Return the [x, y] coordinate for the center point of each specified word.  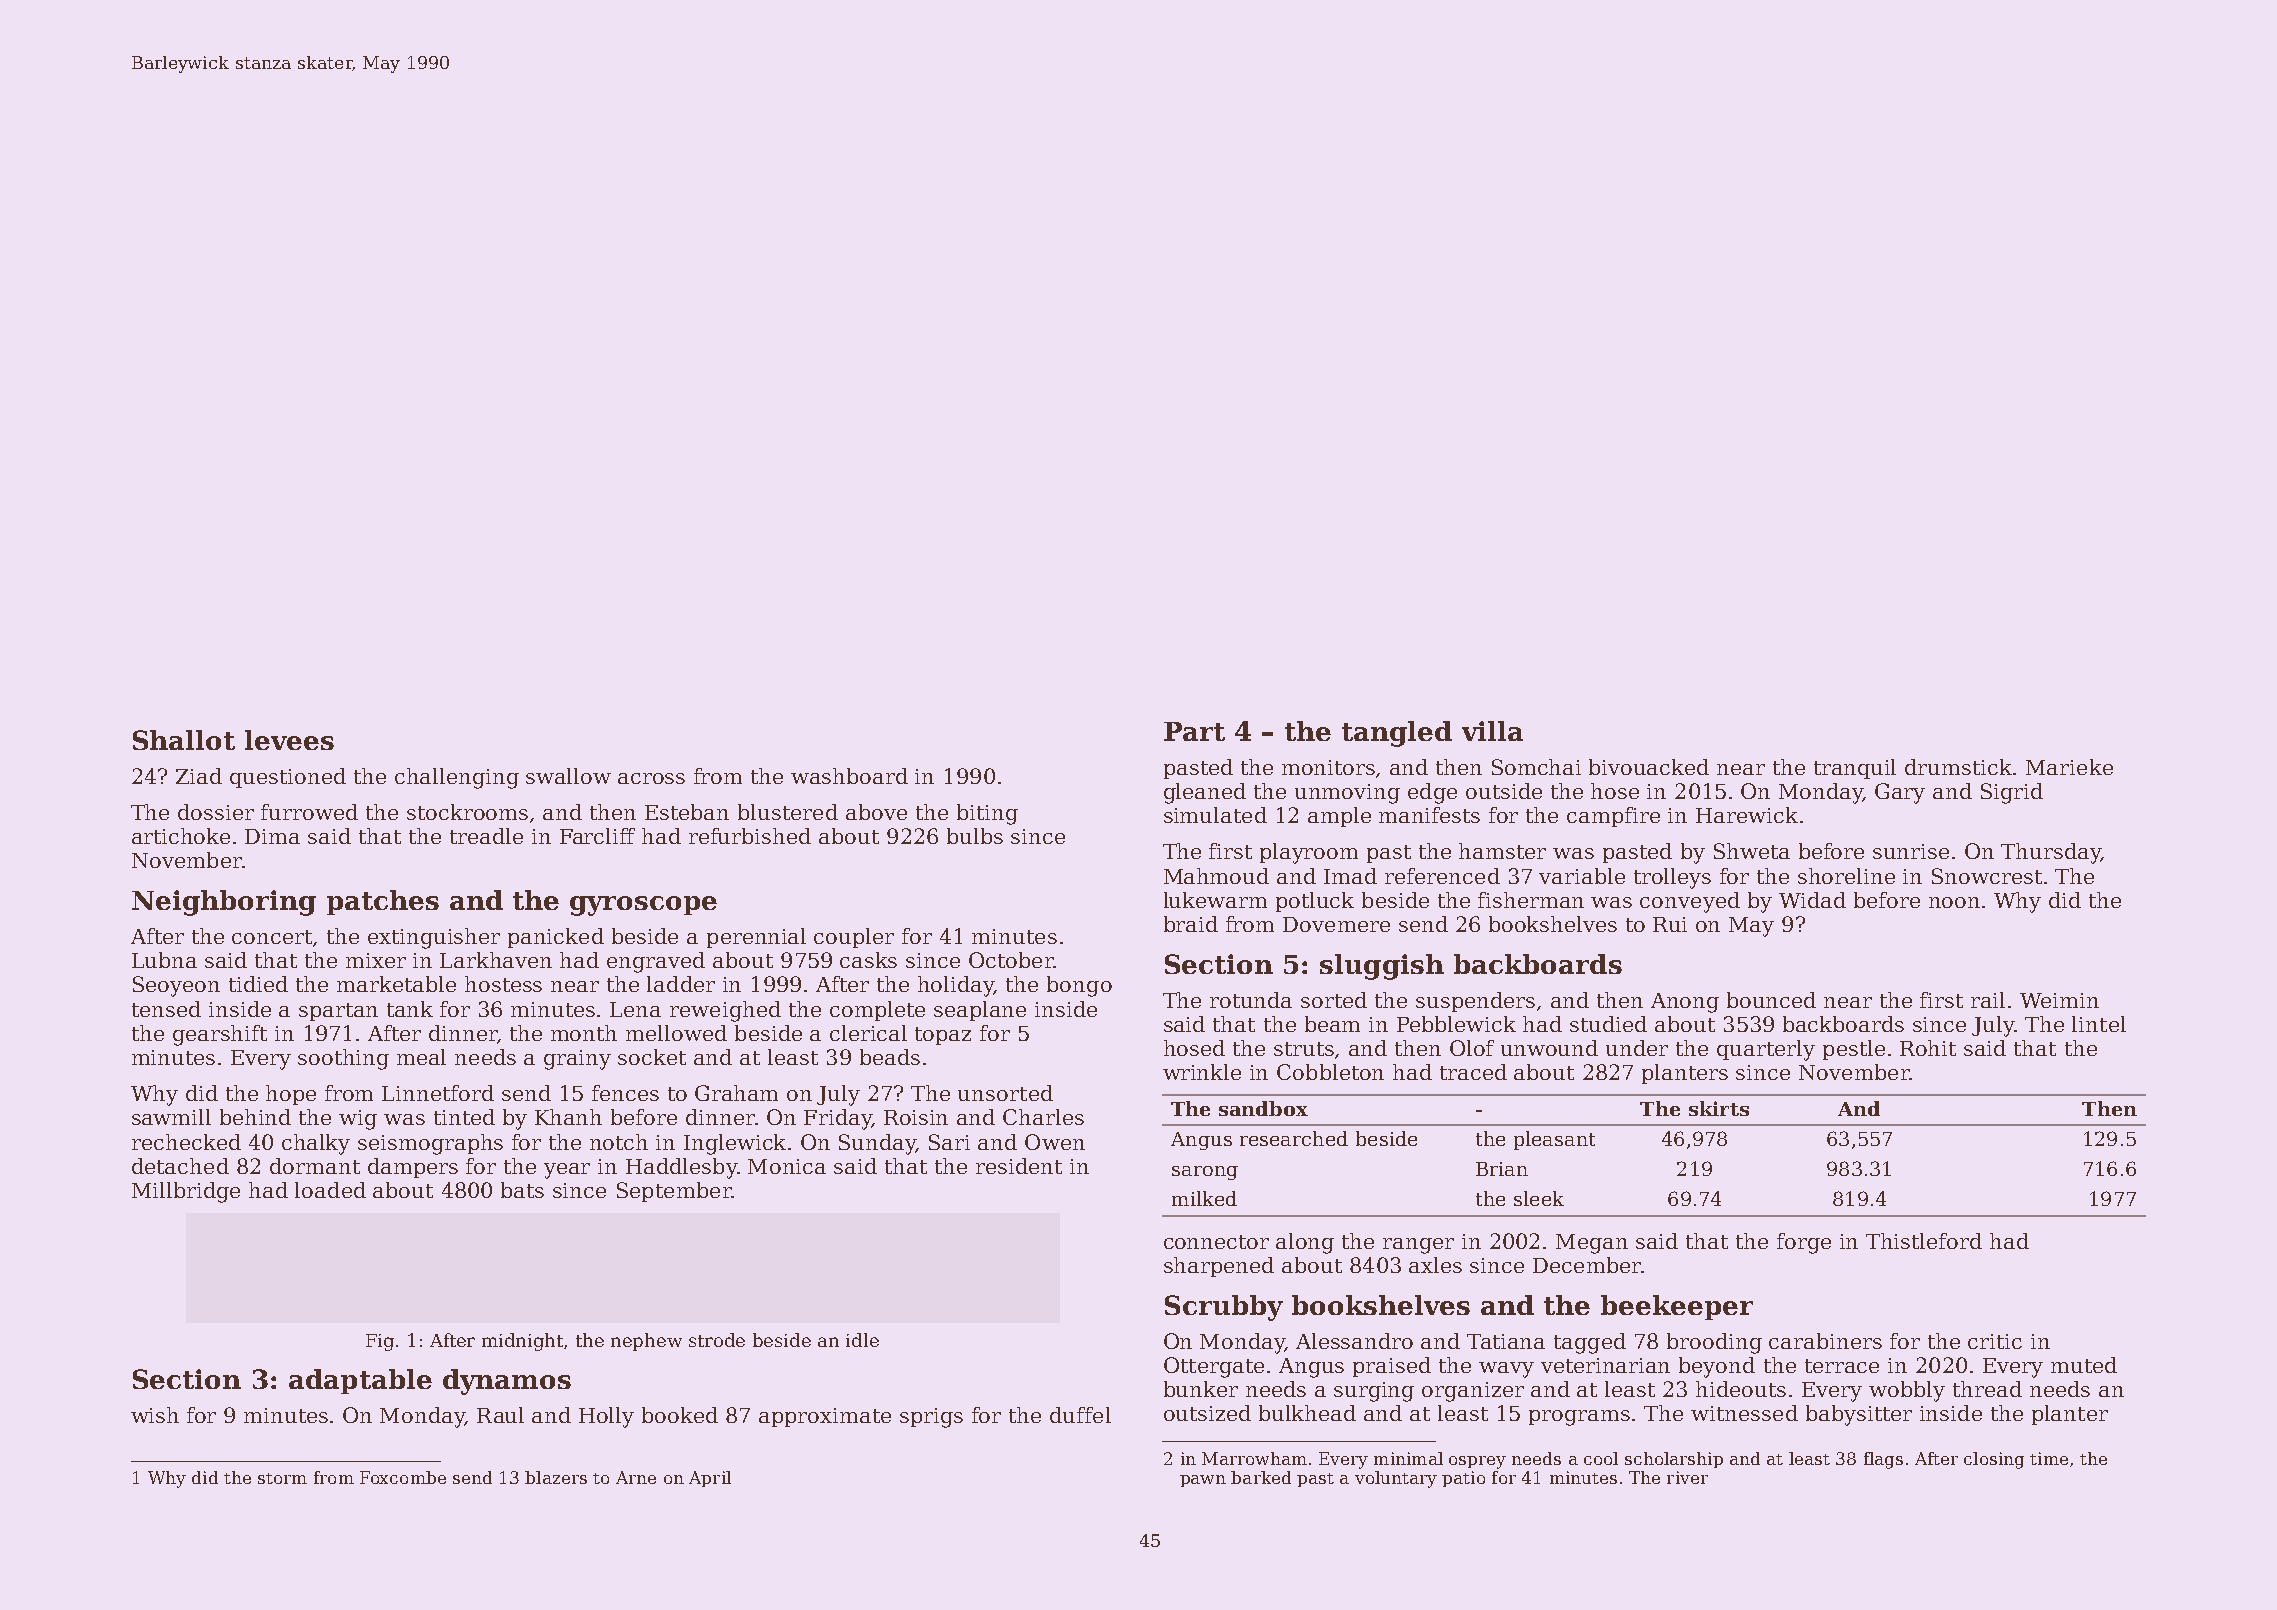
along [1305, 1243]
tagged [1590, 1343]
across [651, 778]
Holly [606, 1417]
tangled [1397, 734]
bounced [1771, 1000]
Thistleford [1924, 1241]
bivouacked [1649, 767]
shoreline [1846, 876]
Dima [272, 836]
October [1011, 960]
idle [862, 1340]
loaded [330, 1190]
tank [410, 1009]
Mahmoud [1216, 876]
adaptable [360, 1381]
